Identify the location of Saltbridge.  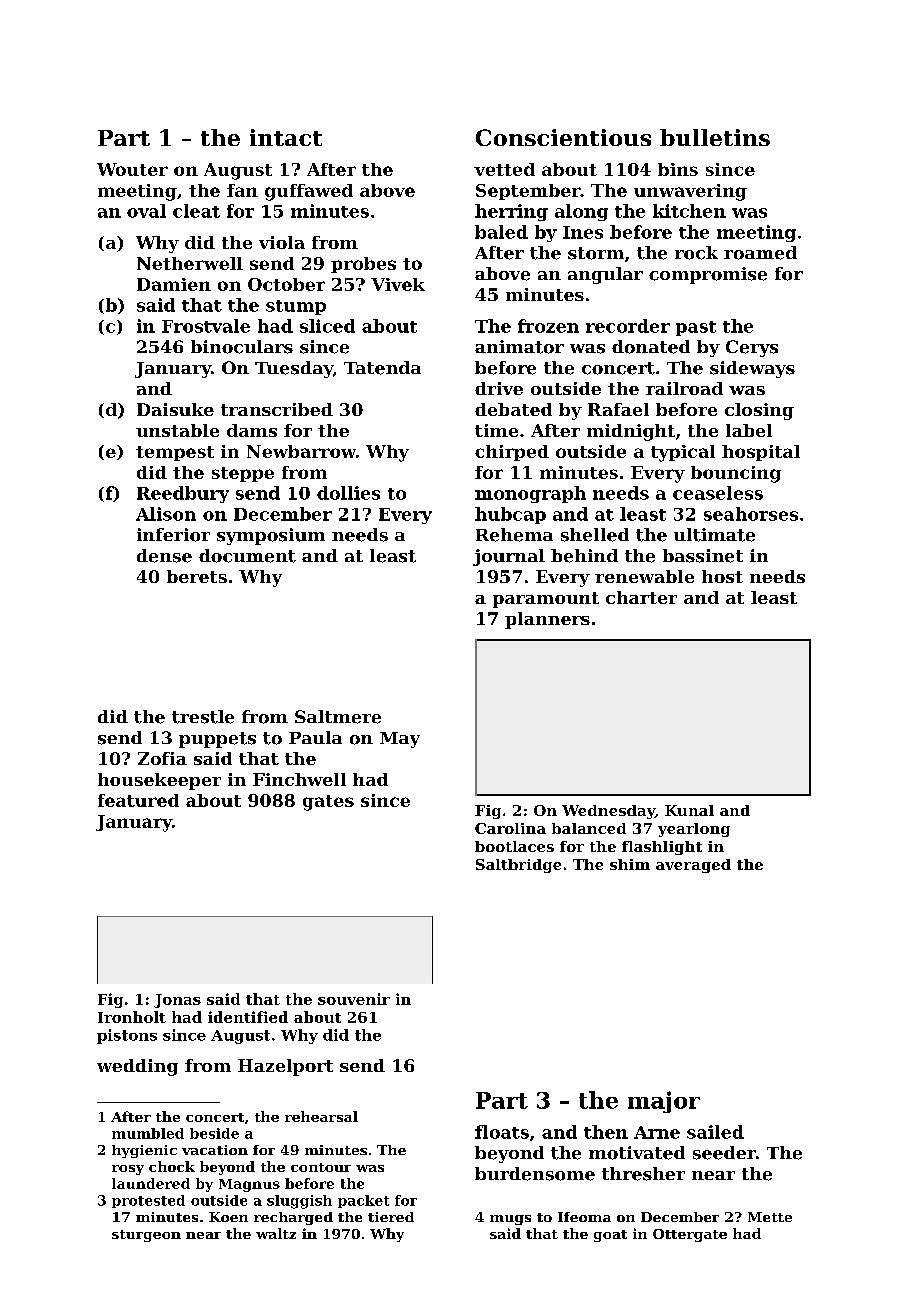
(518, 866).
